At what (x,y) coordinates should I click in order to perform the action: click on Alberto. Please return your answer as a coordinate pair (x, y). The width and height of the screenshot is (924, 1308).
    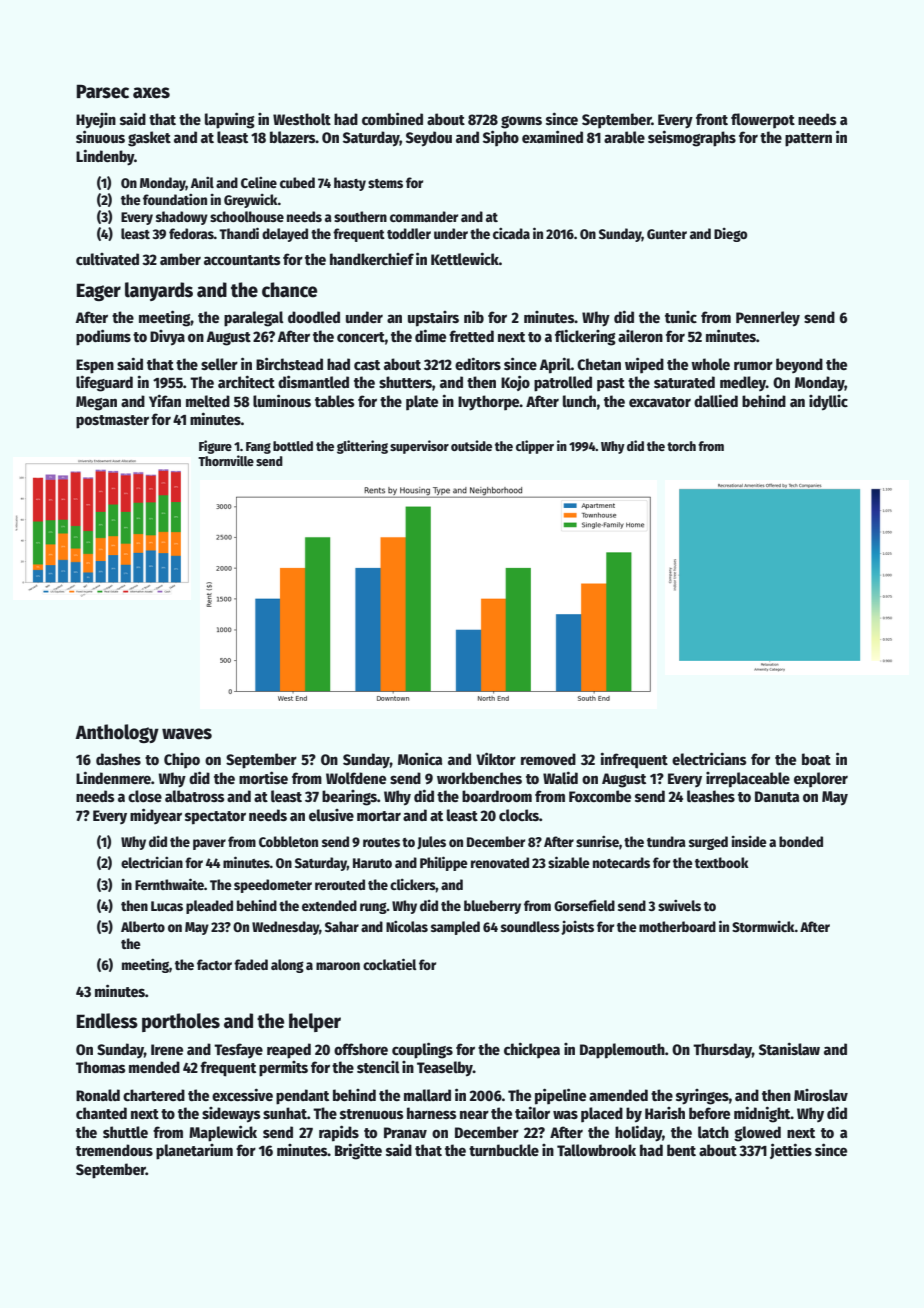
    Looking at the image, I should click on (143, 926).
